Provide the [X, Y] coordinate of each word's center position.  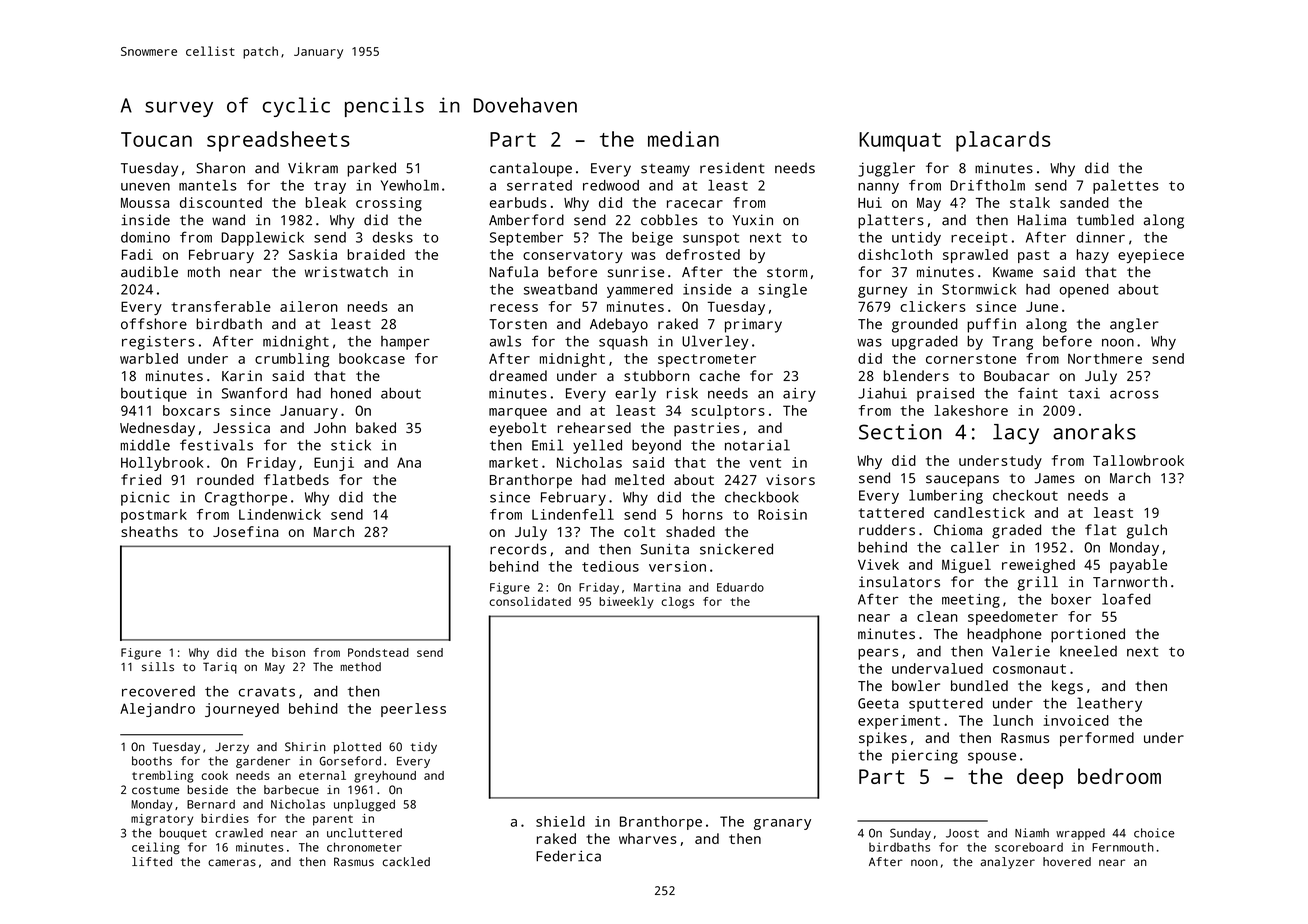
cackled [406, 862]
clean [937, 616]
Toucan [156, 139]
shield [560, 821]
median [683, 139]
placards [1003, 141]
